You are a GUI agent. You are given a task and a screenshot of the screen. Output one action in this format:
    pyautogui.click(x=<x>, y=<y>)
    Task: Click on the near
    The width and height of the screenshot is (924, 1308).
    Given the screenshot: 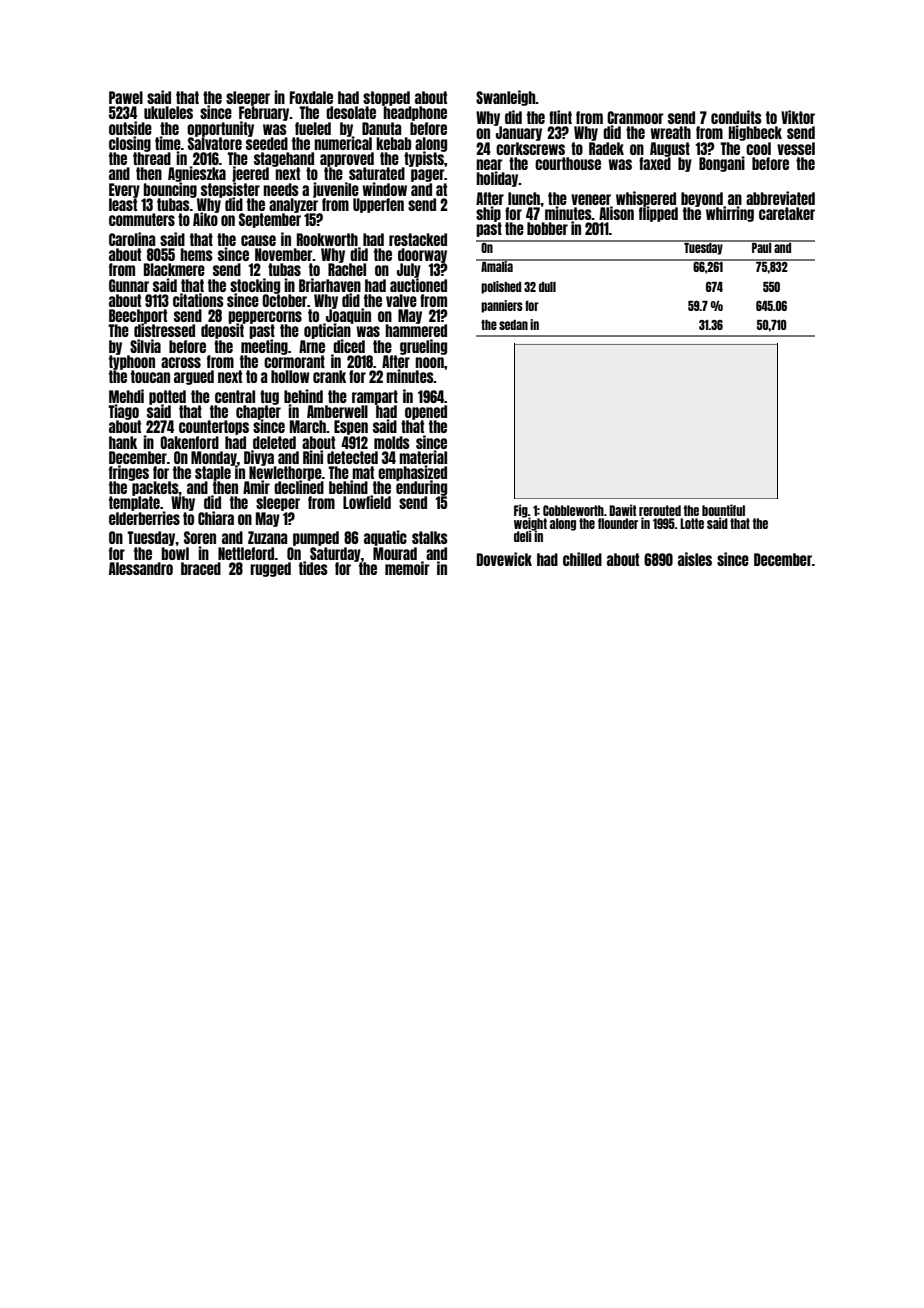 What is the action you would take?
    pyautogui.click(x=489, y=164)
